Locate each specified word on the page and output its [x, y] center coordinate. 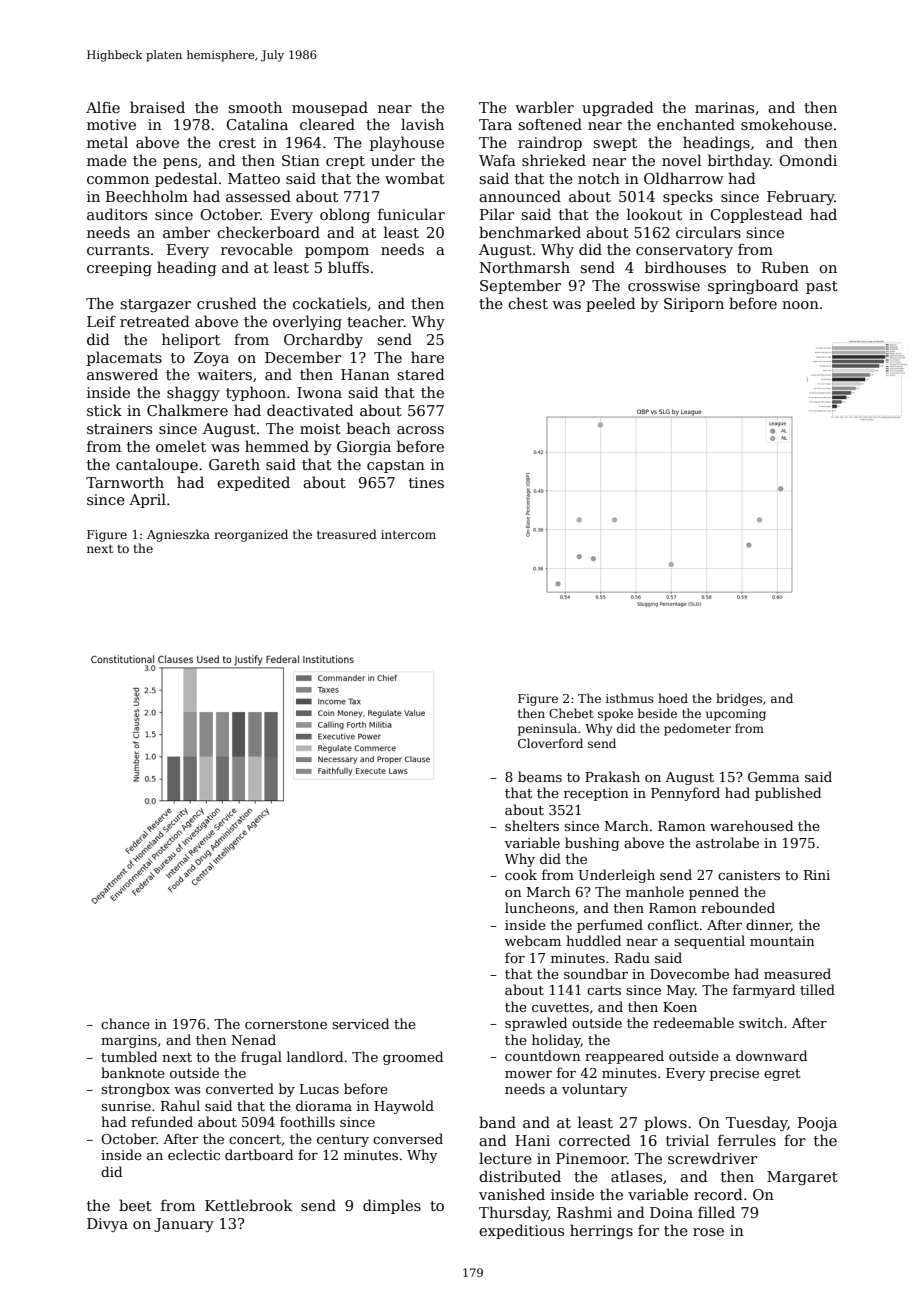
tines [426, 482]
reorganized [251, 535]
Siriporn [694, 305]
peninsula [547, 729]
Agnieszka [178, 535]
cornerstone [286, 1024]
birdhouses [685, 267]
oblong [345, 215]
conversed [408, 1138]
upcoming [736, 715]
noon [800, 305]
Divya [107, 1225]
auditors [117, 214]
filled [716, 1212]
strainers [119, 428]
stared [421, 374]
